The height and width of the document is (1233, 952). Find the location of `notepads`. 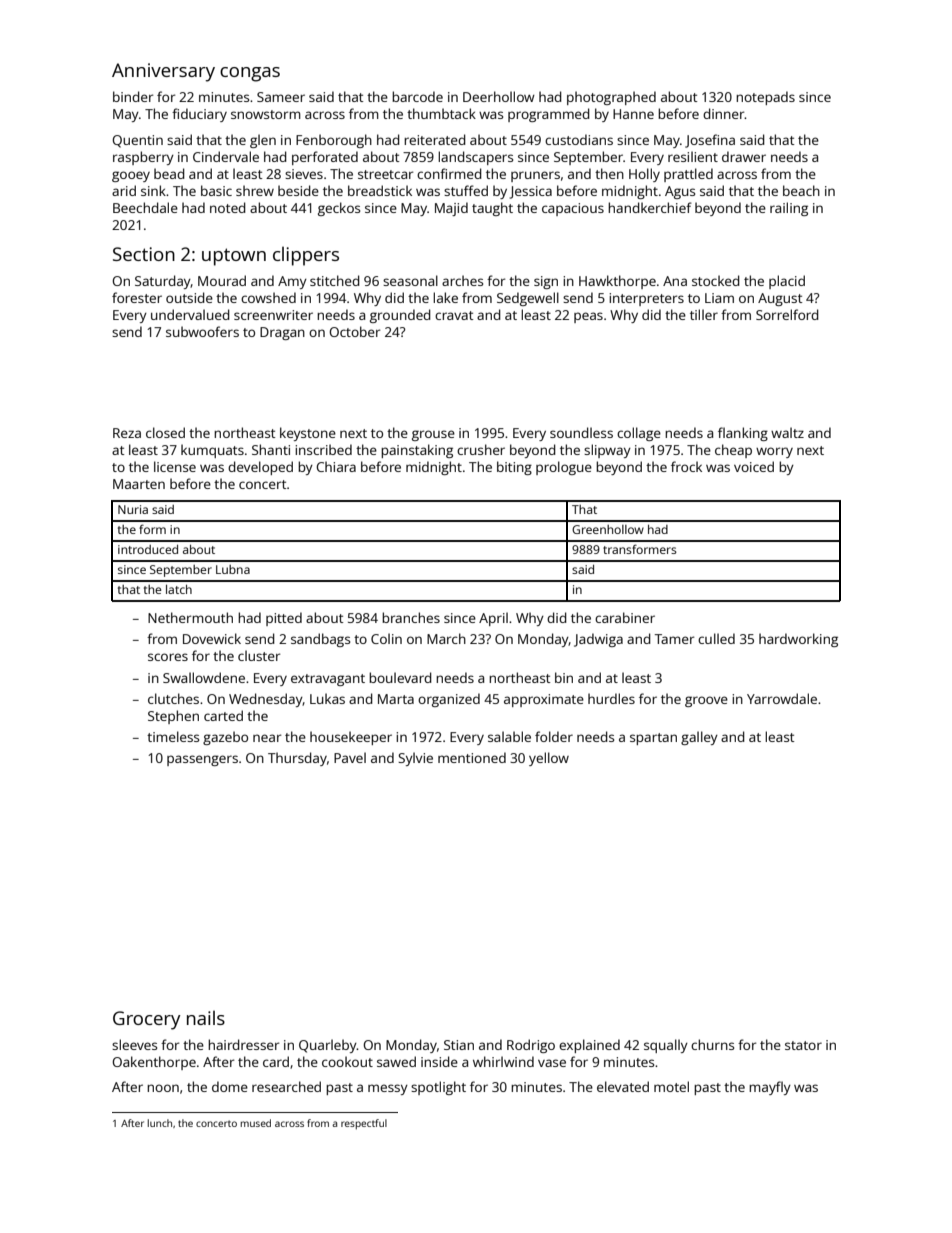

notepads is located at coordinates (765, 98).
